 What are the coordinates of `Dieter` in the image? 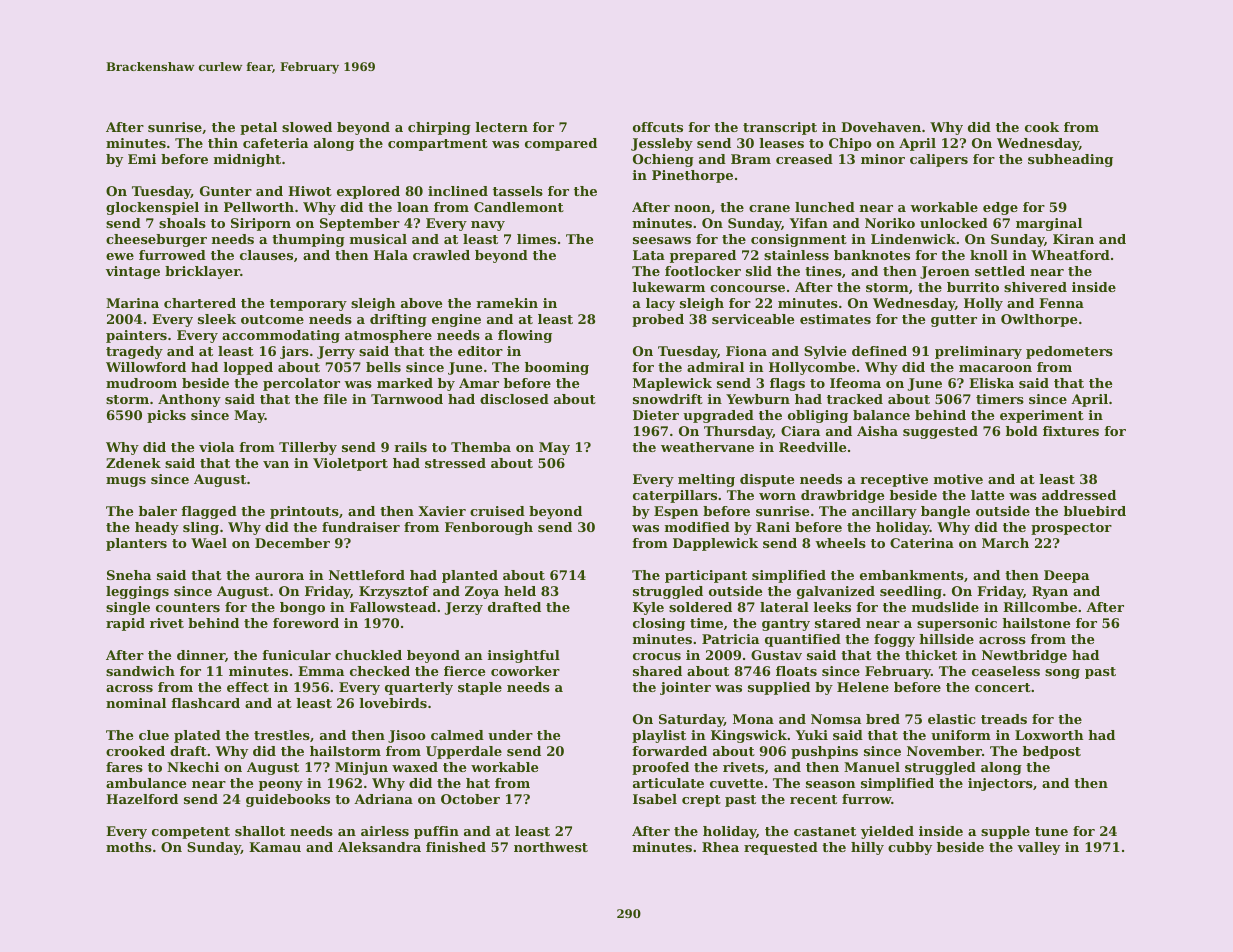 It's located at (656, 415).
